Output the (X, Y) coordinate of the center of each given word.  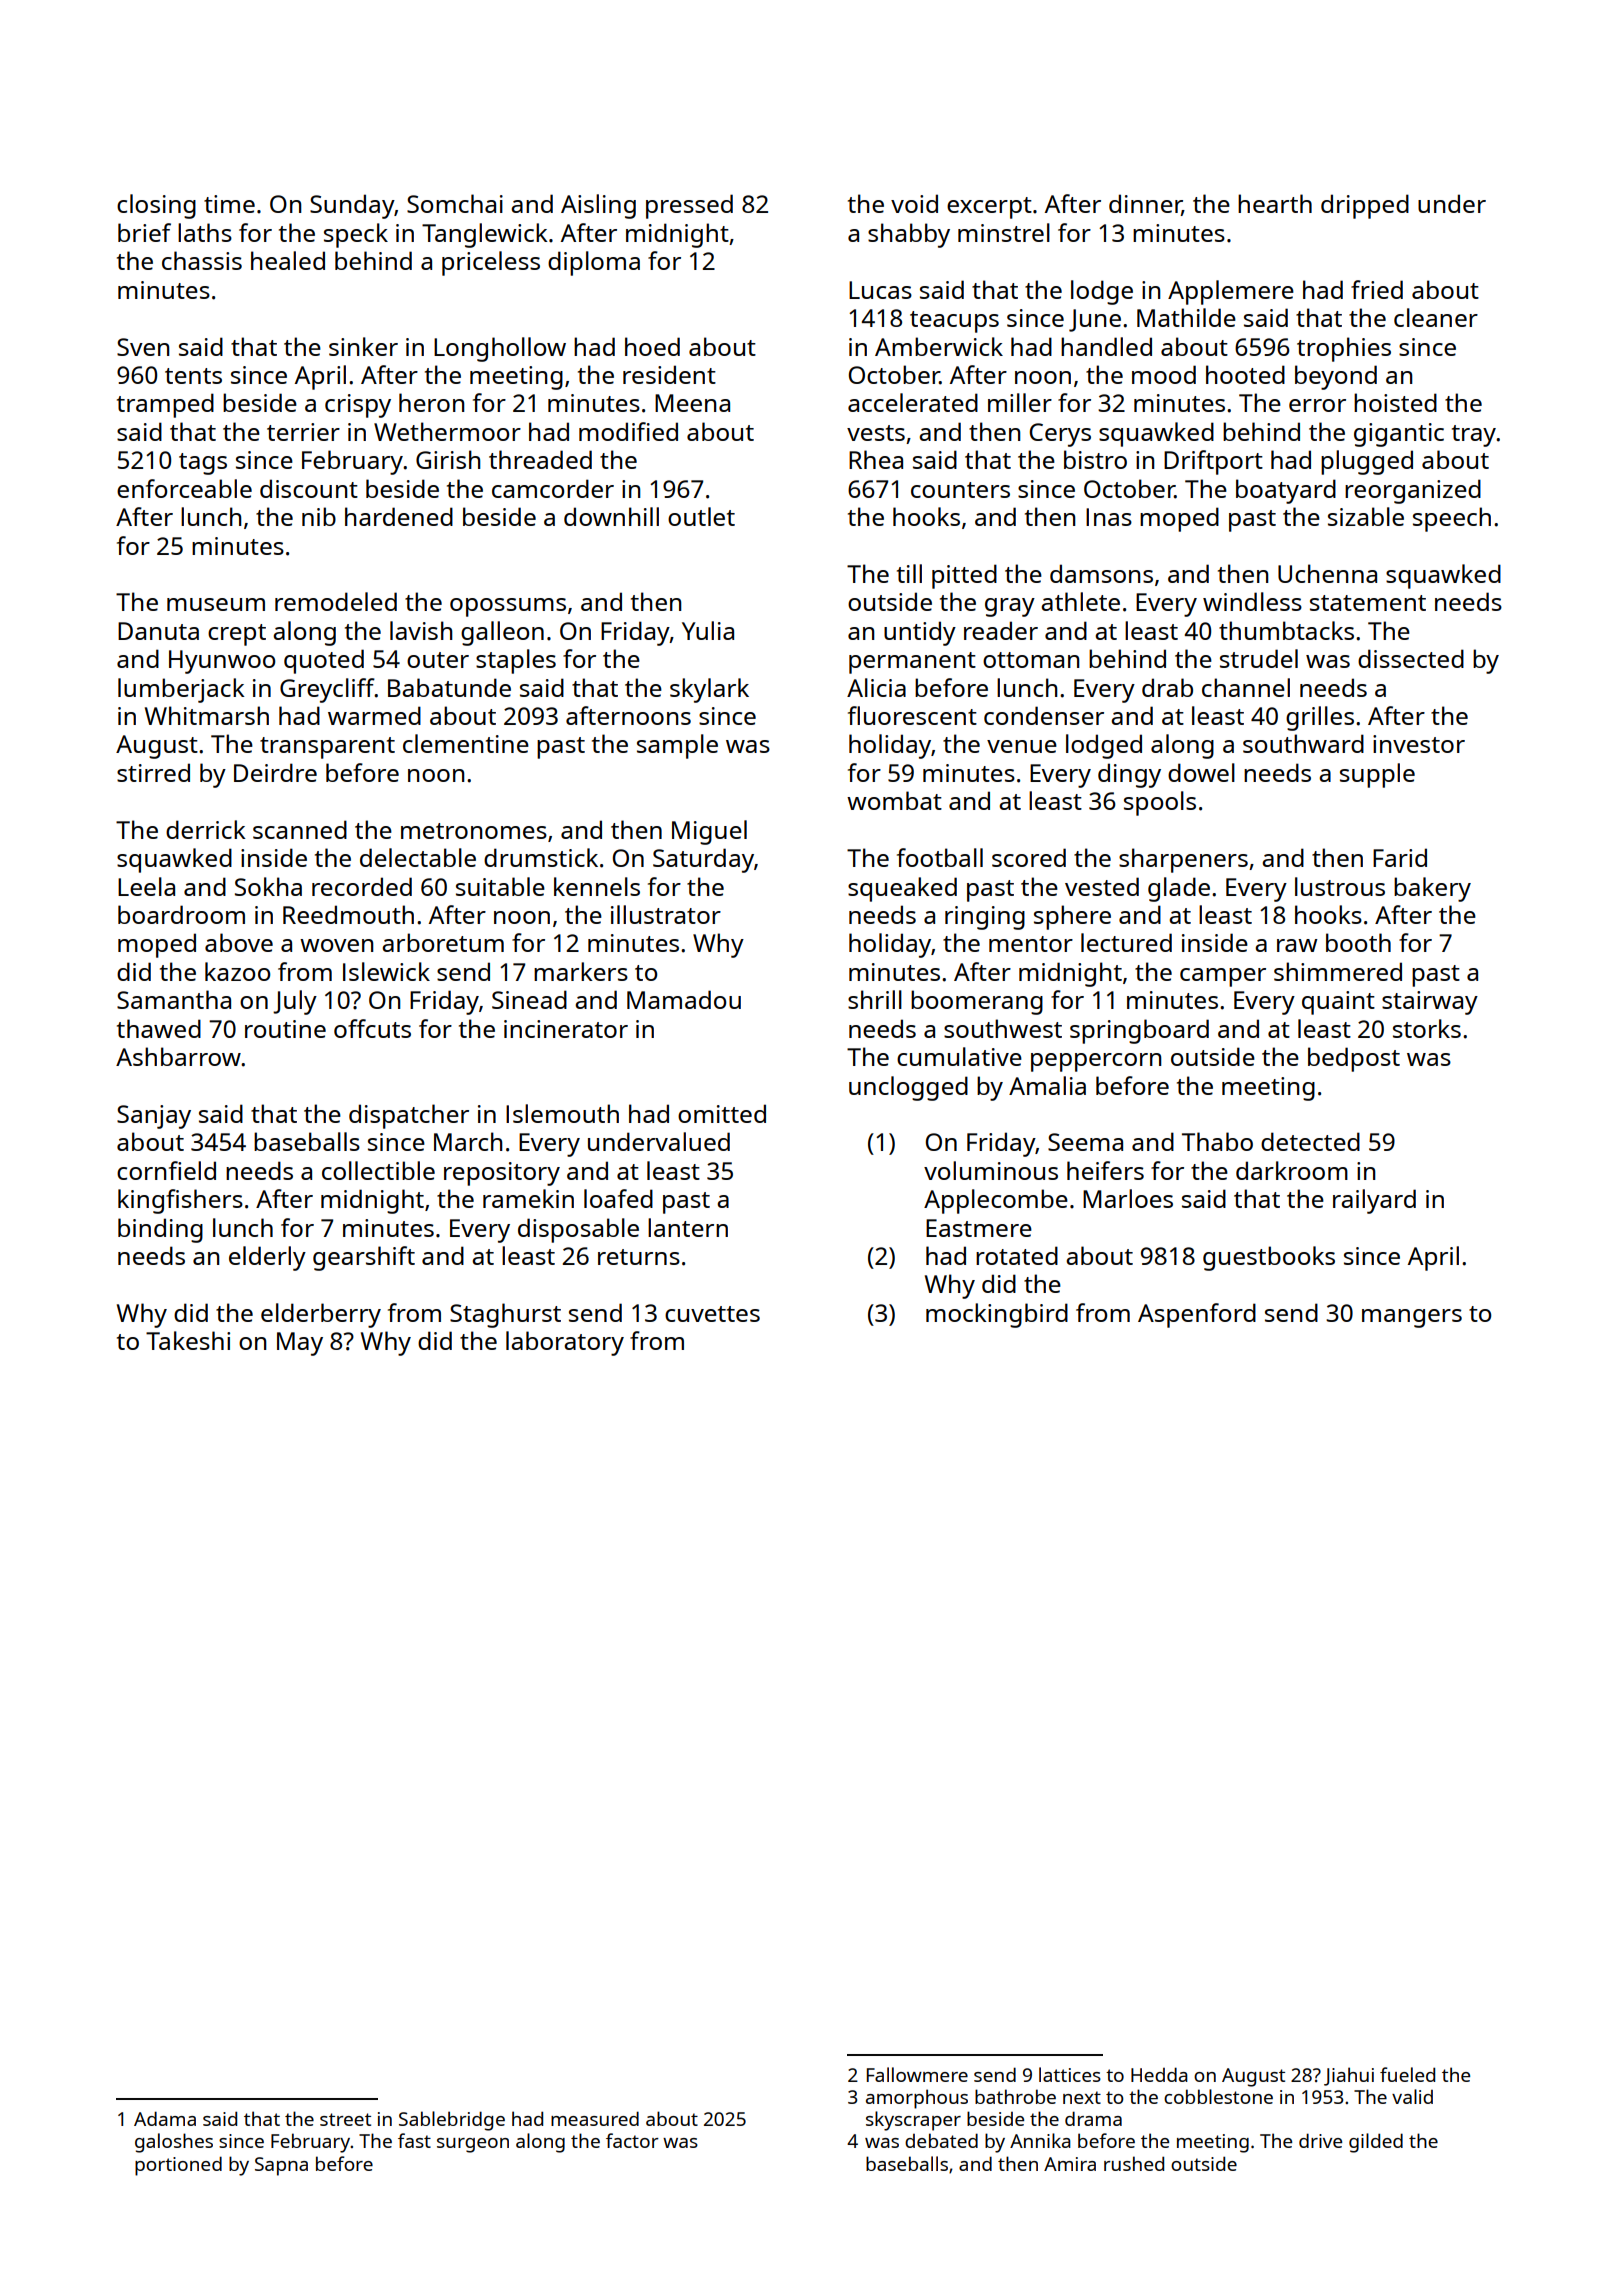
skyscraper (913, 2121)
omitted (722, 1113)
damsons (1101, 573)
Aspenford (1197, 1315)
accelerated (913, 402)
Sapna (281, 2166)
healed (288, 260)
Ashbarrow (178, 1056)
